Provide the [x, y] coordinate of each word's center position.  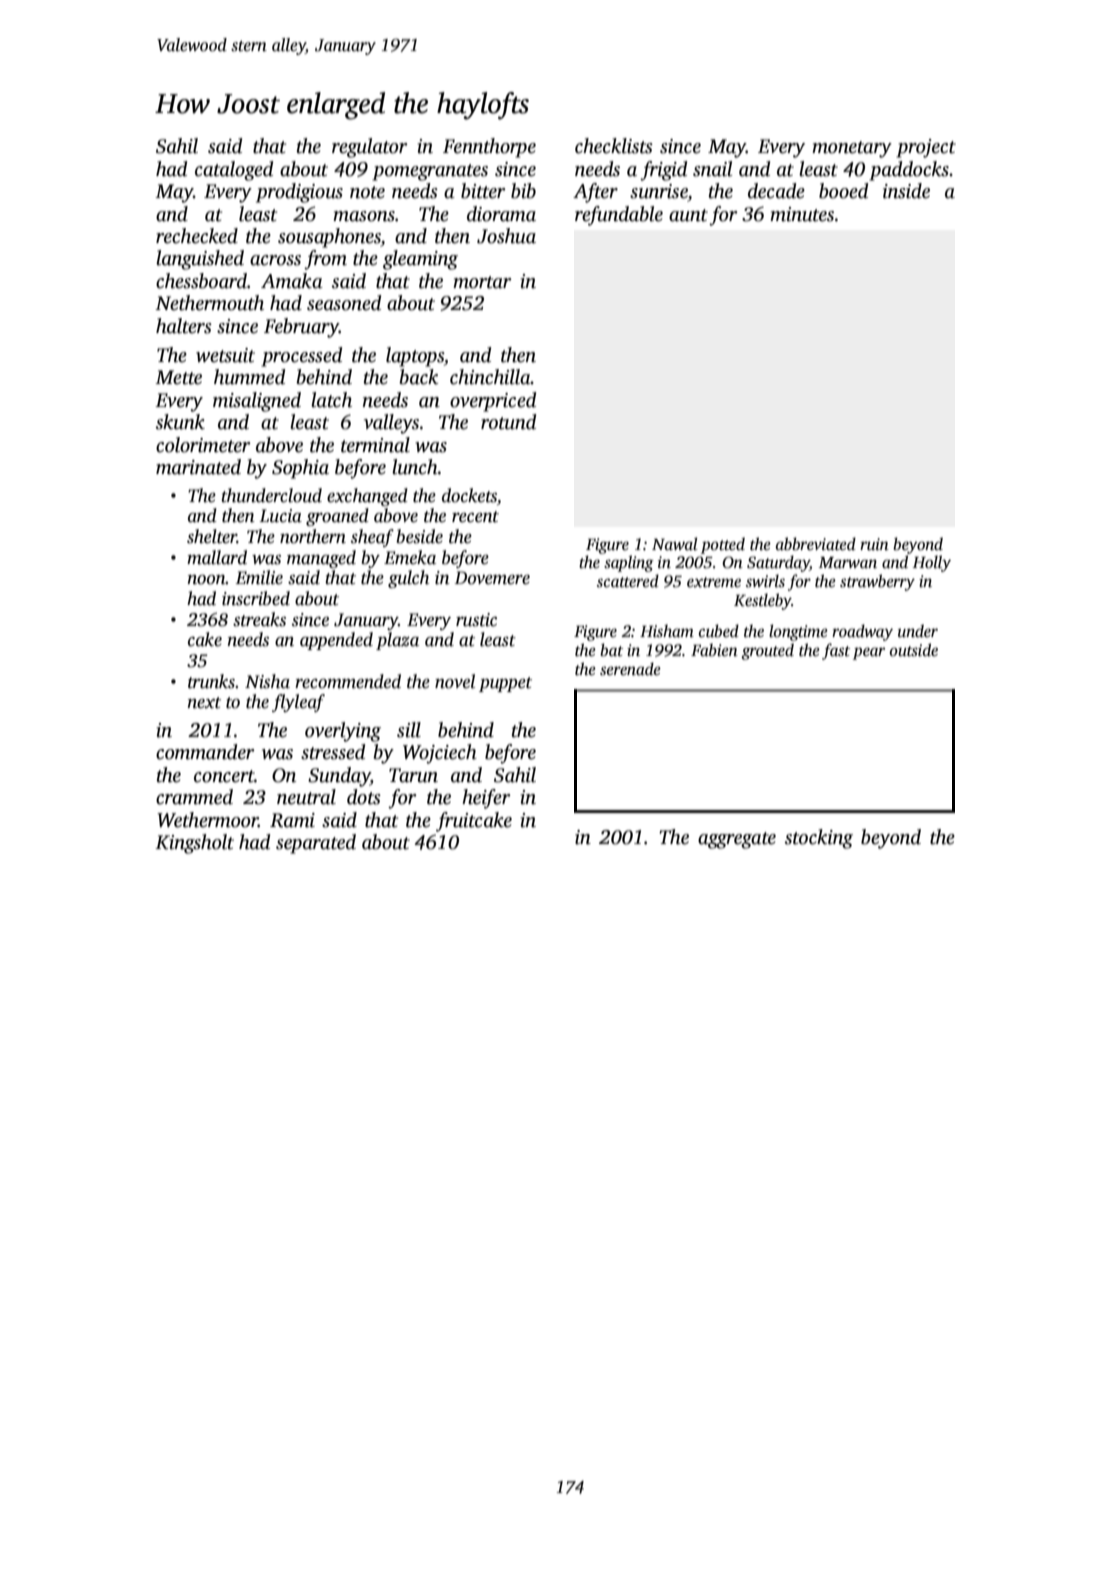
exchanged [367, 497]
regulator [370, 148]
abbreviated [816, 544]
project [926, 148]
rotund [508, 422]
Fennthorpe [489, 148]
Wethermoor [207, 820]
